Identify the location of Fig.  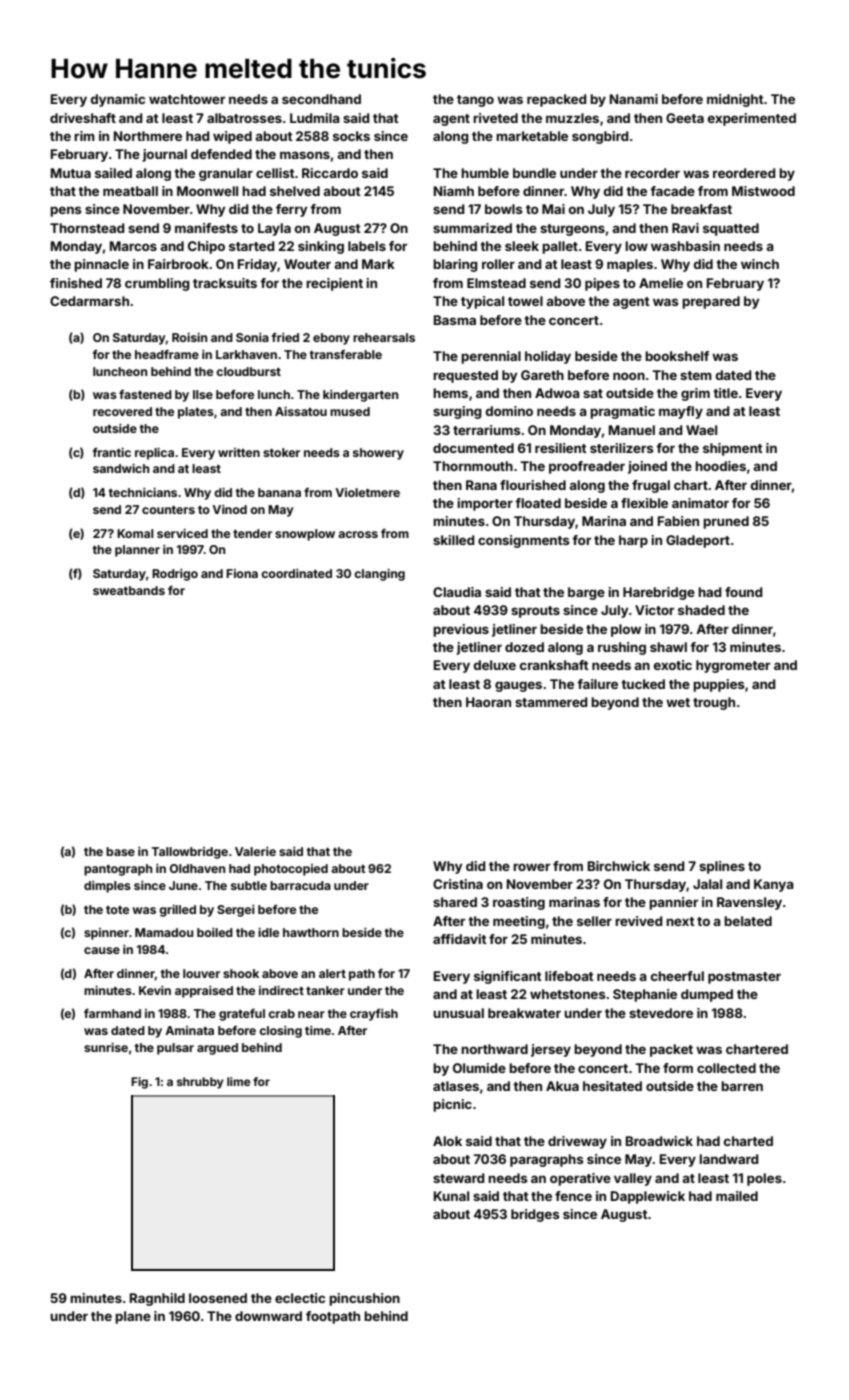
(139, 1083).
